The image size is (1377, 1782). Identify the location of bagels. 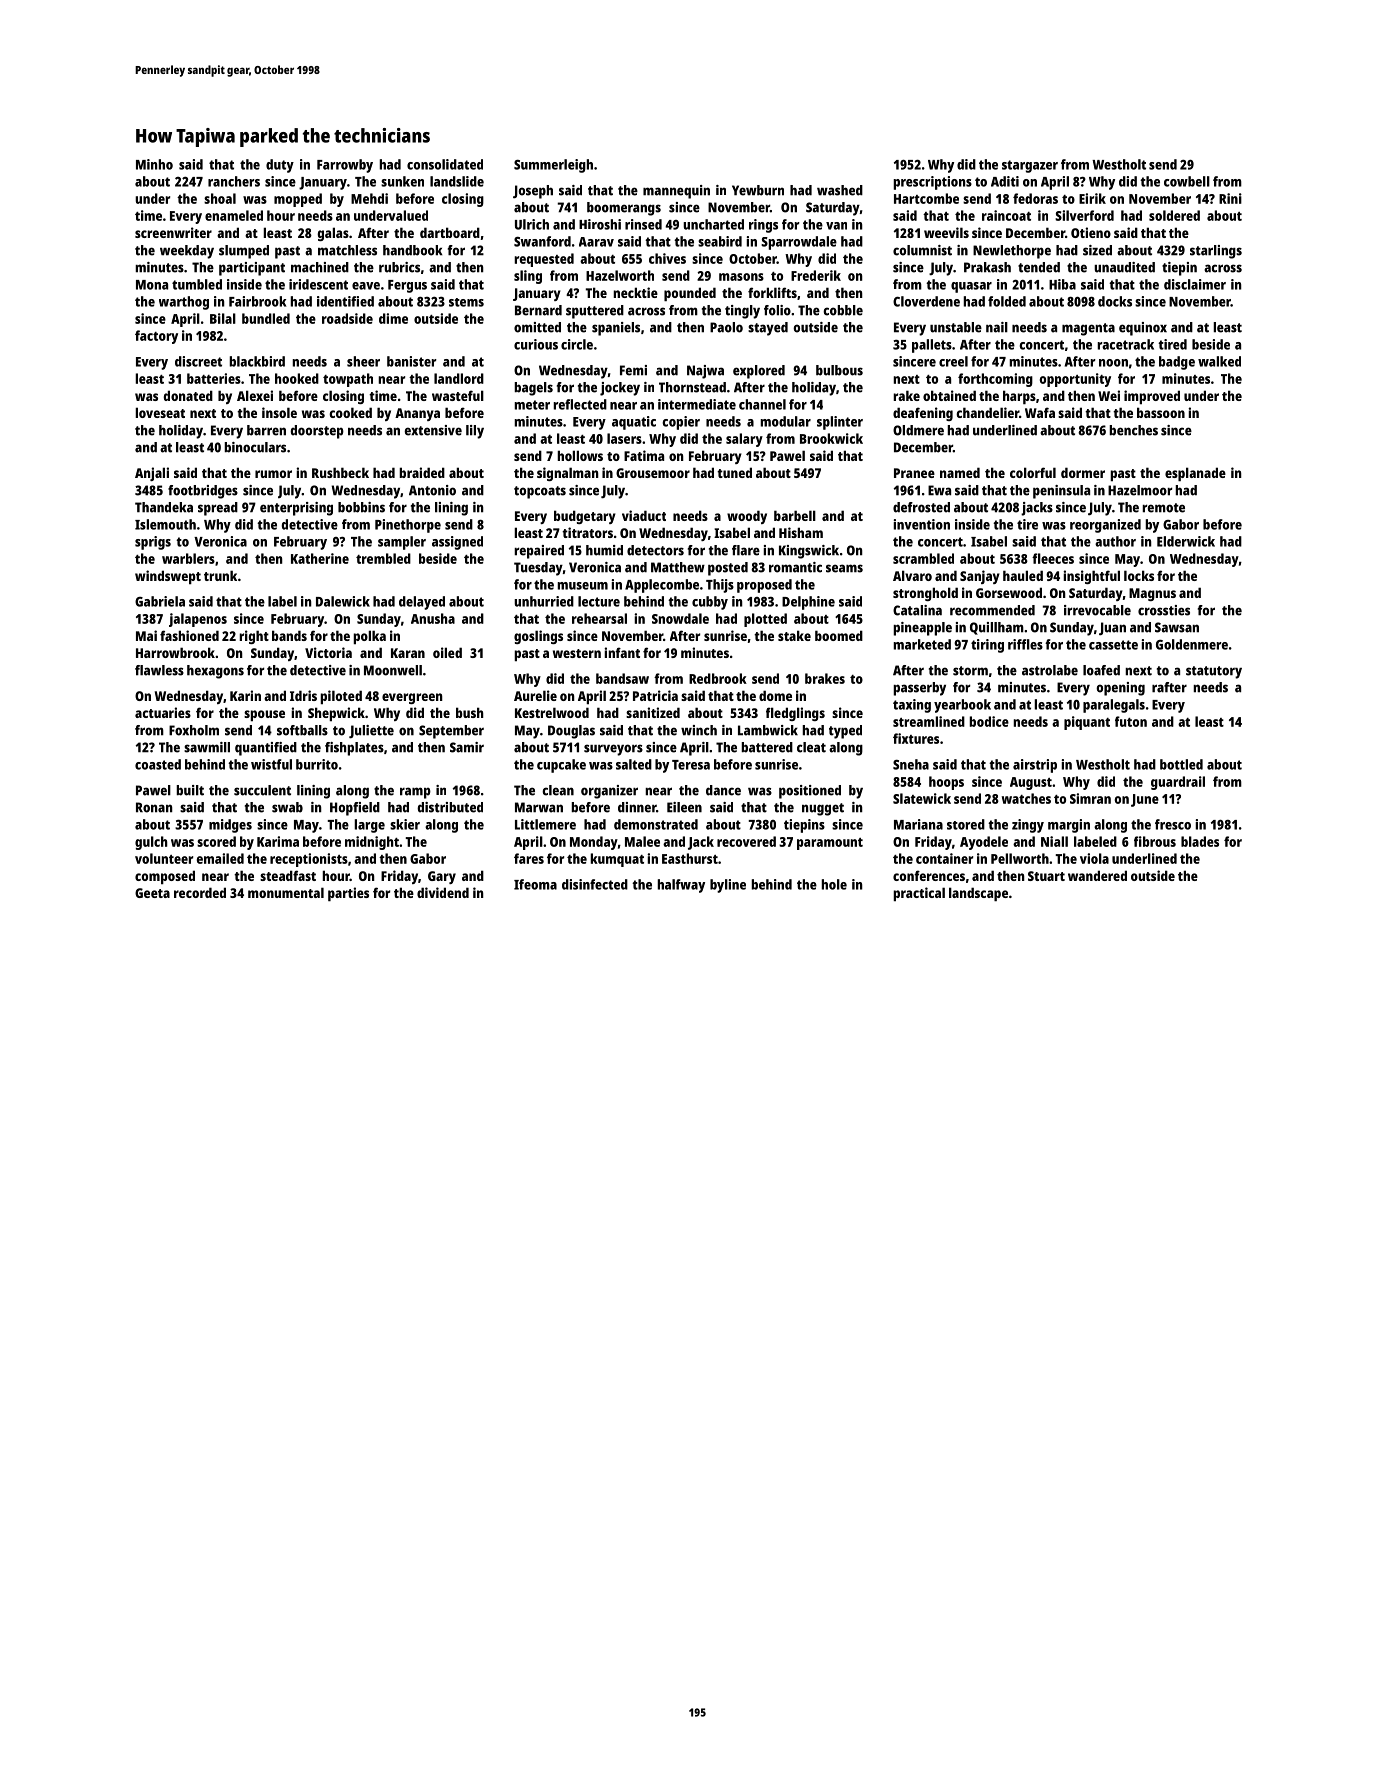
(533, 389).
